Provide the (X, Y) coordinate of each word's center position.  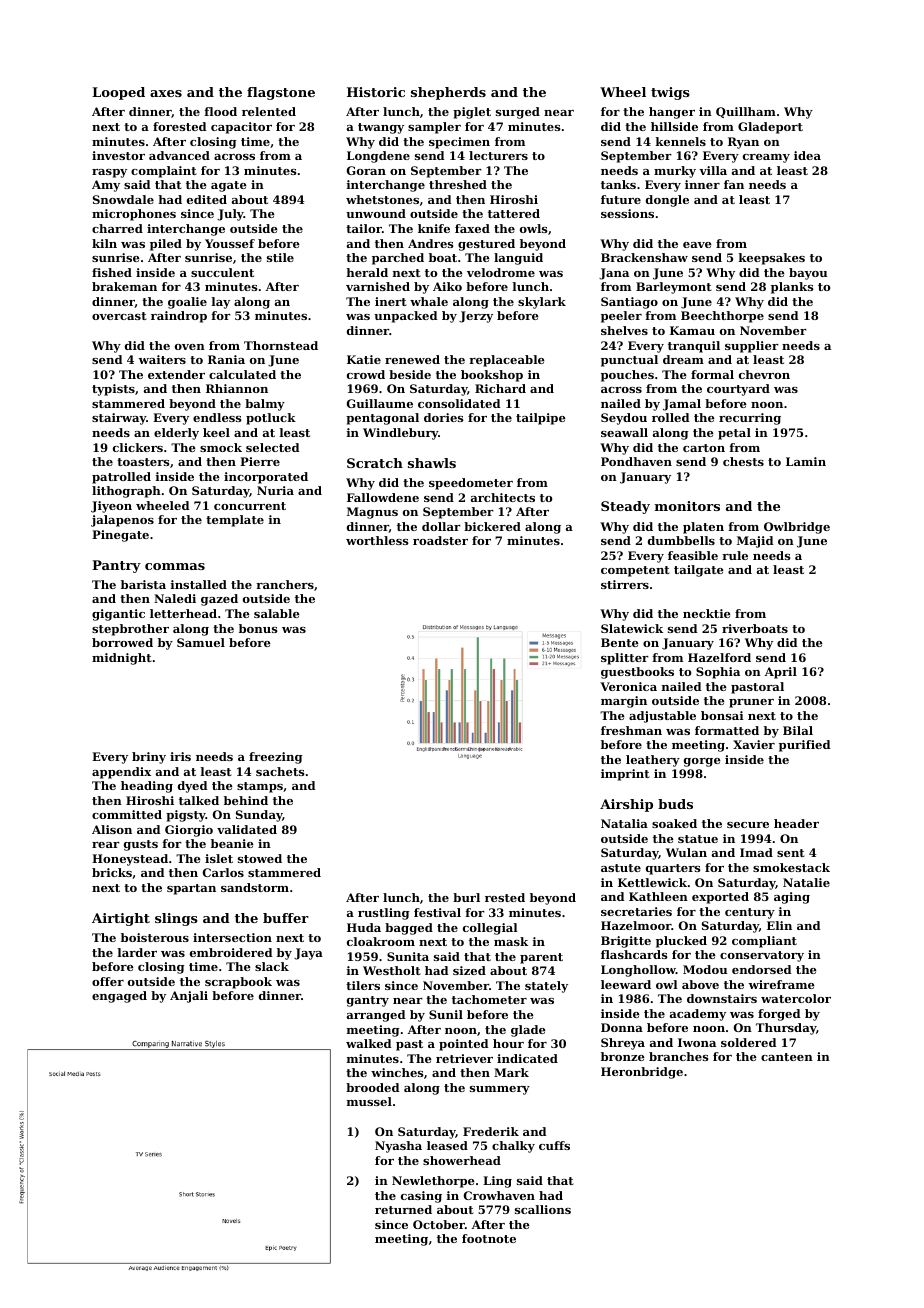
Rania (226, 359)
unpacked (405, 317)
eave (697, 245)
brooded (372, 1087)
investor (118, 155)
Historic (376, 92)
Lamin (806, 461)
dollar (441, 526)
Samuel (201, 642)
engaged (119, 997)
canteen (787, 1057)
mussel (369, 1101)
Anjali (189, 997)
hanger (672, 113)
